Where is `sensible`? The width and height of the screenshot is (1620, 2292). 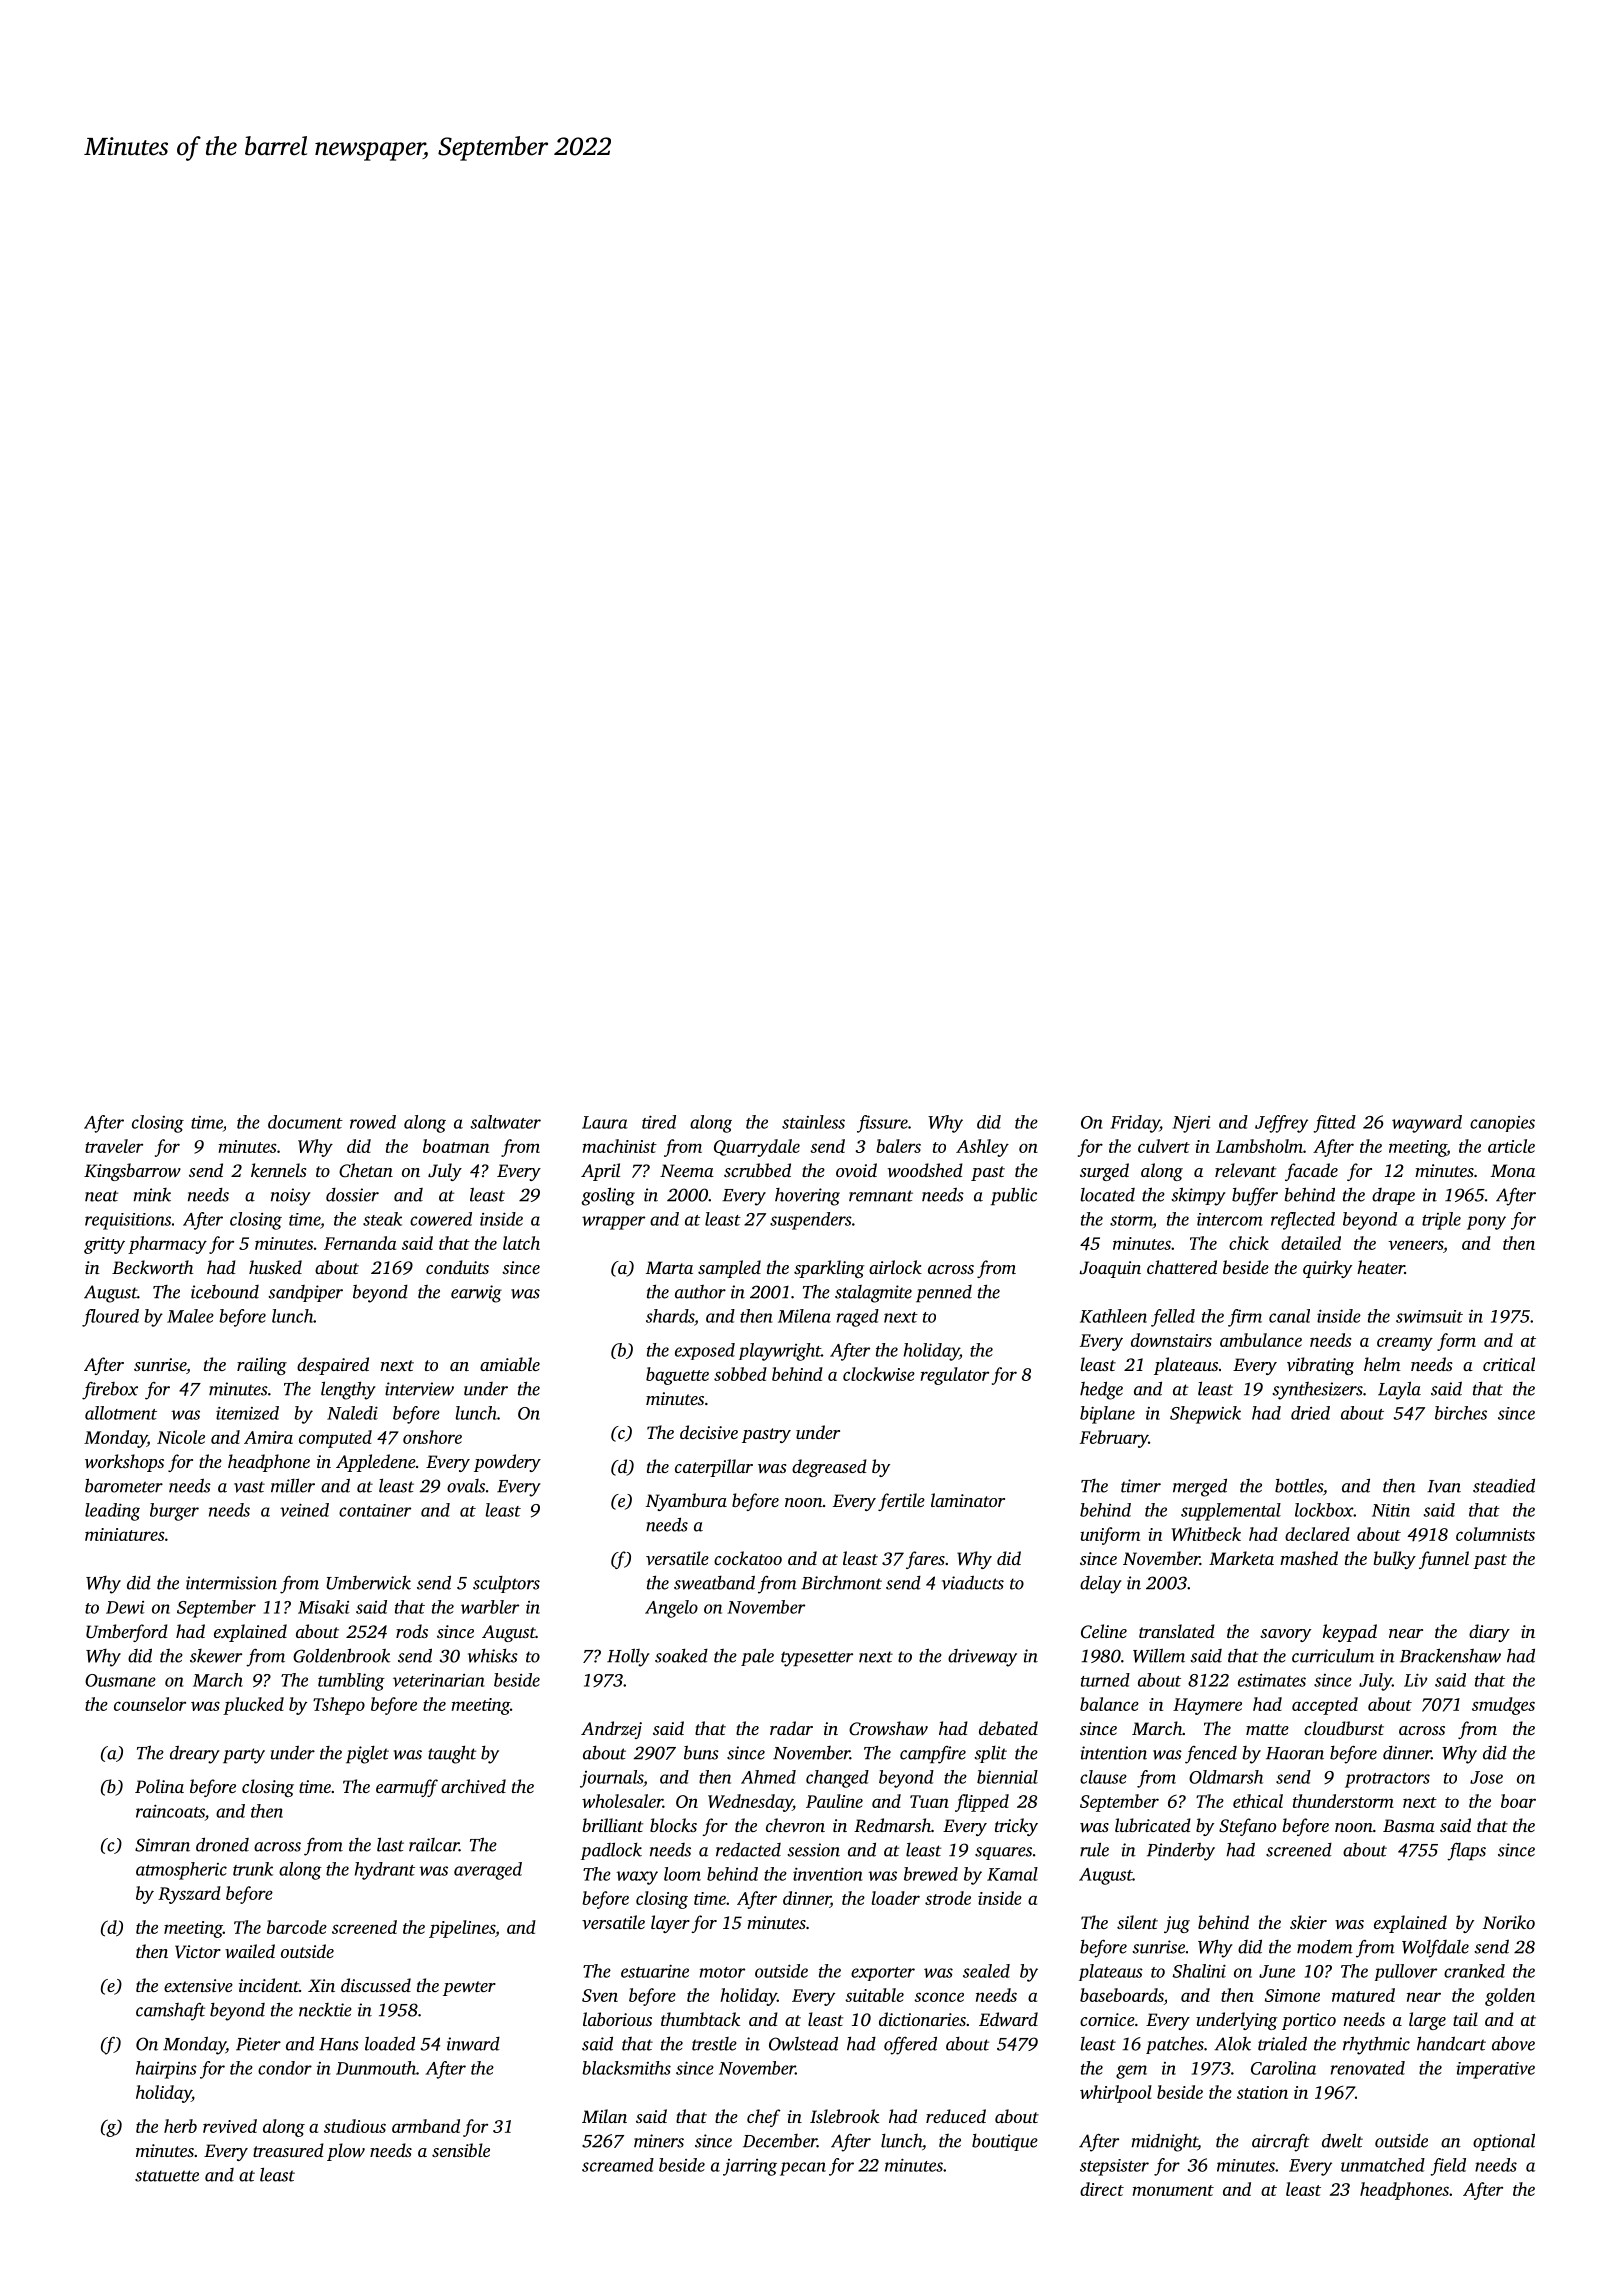 sensible is located at coordinates (461, 2150).
